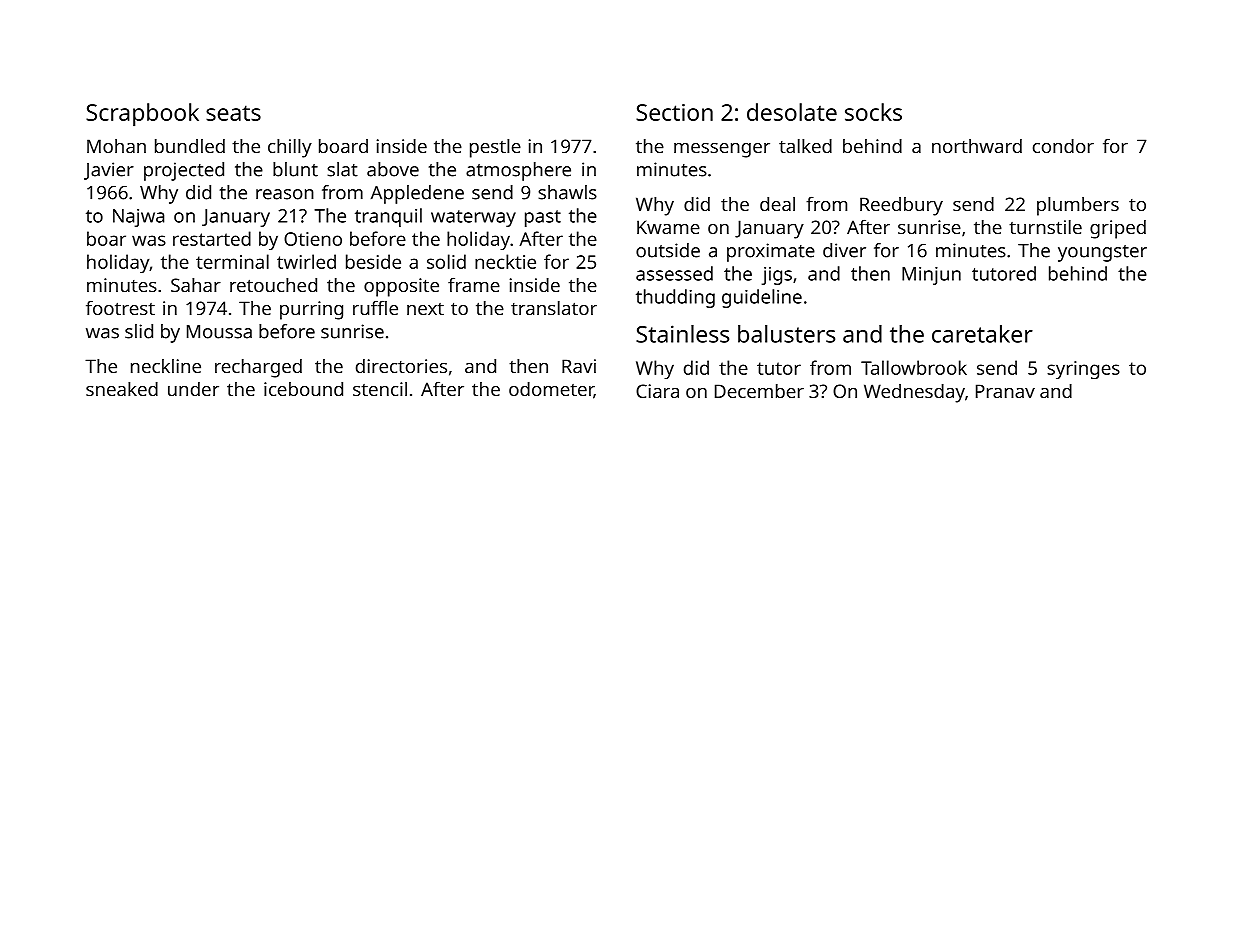  What do you see at coordinates (233, 113) in the document?
I see `seats` at bounding box center [233, 113].
